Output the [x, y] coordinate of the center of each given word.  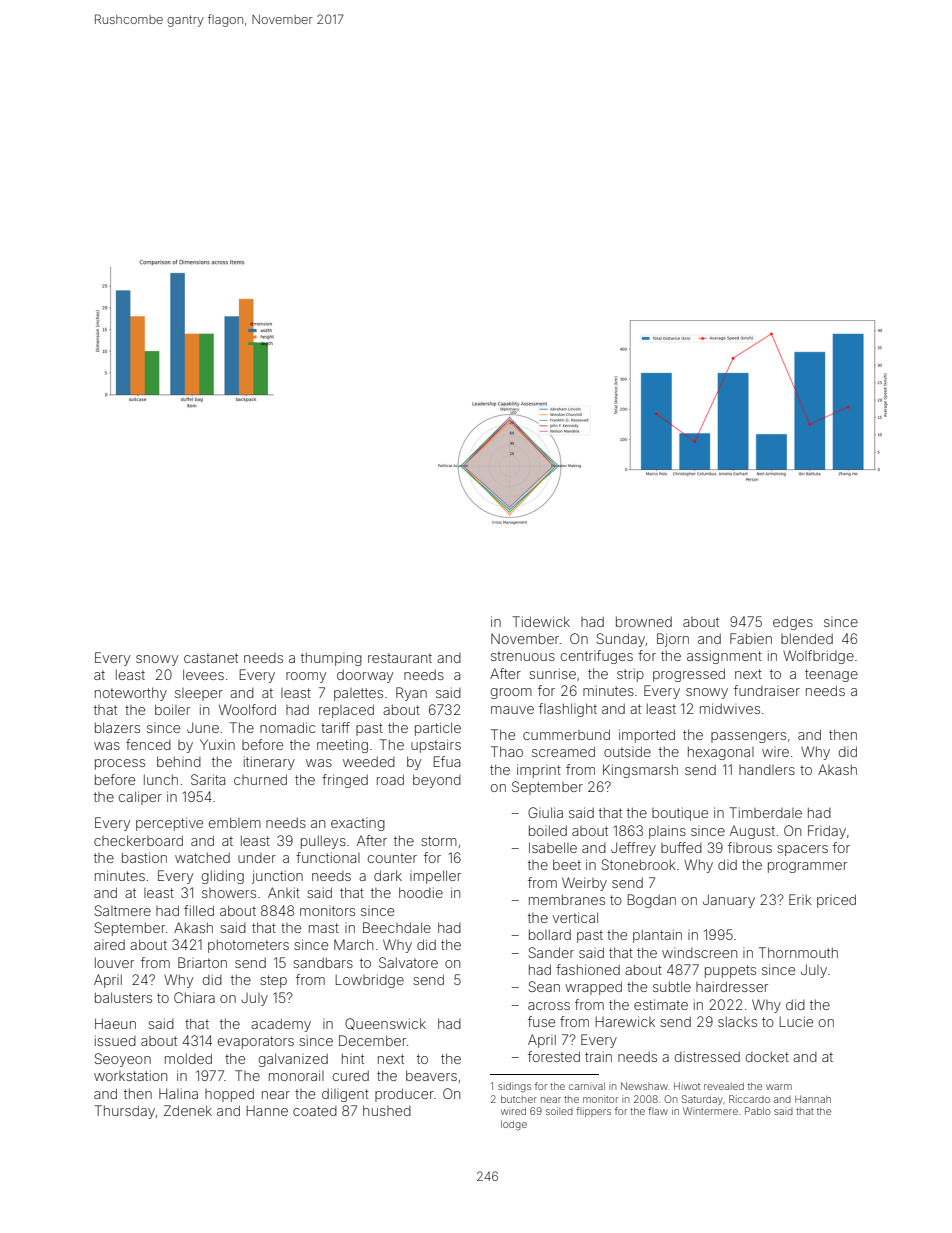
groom [511, 693]
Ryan [411, 694]
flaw [658, 1111]
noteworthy [131, 694]
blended [807, 638]
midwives [730, 708]
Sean [544, 986]
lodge [514, 1125]
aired [109, 944]
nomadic [287, 727]
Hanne [267, 1111]
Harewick [625, 1021]
